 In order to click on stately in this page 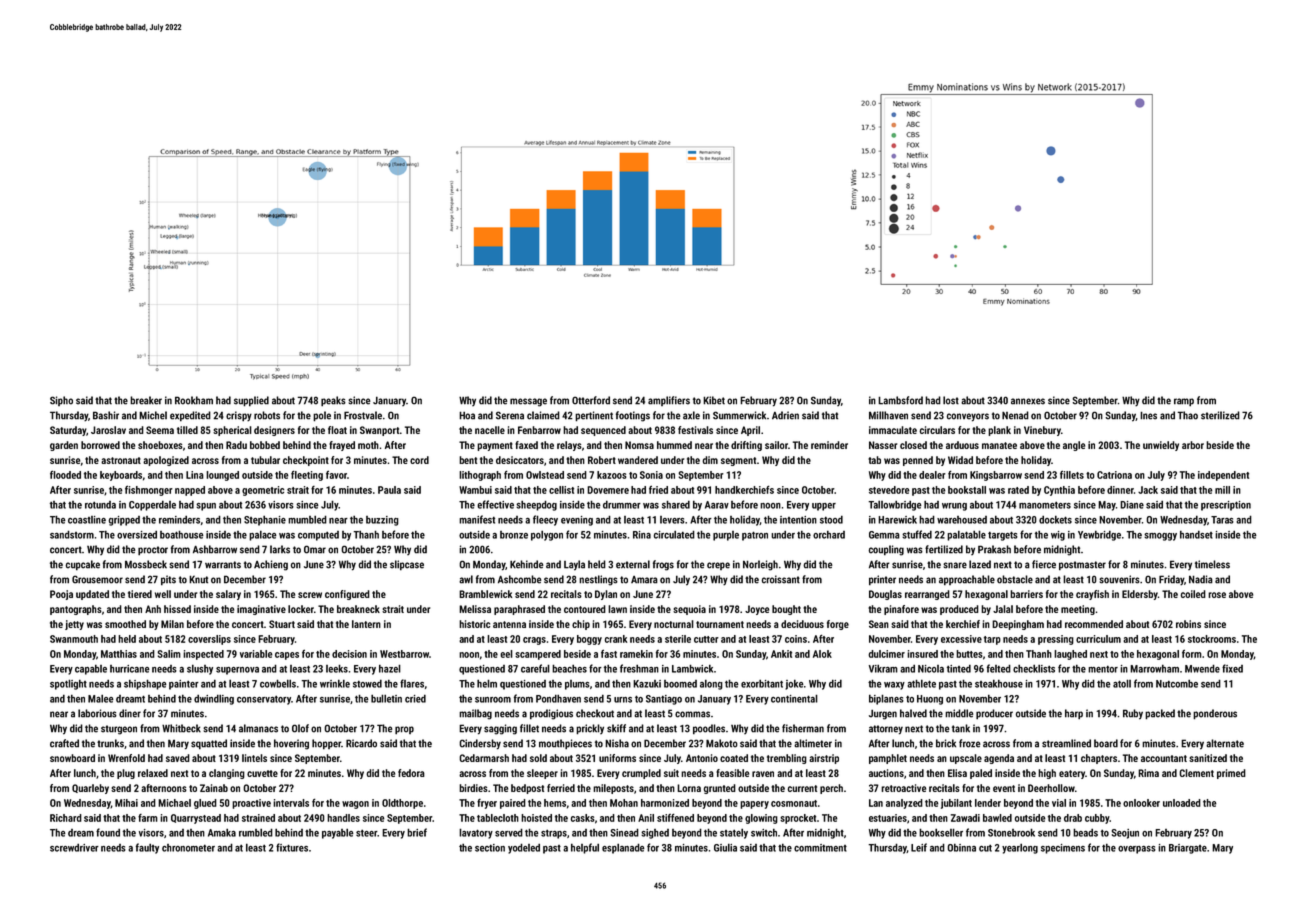, I will do `click(734, 833)`.
